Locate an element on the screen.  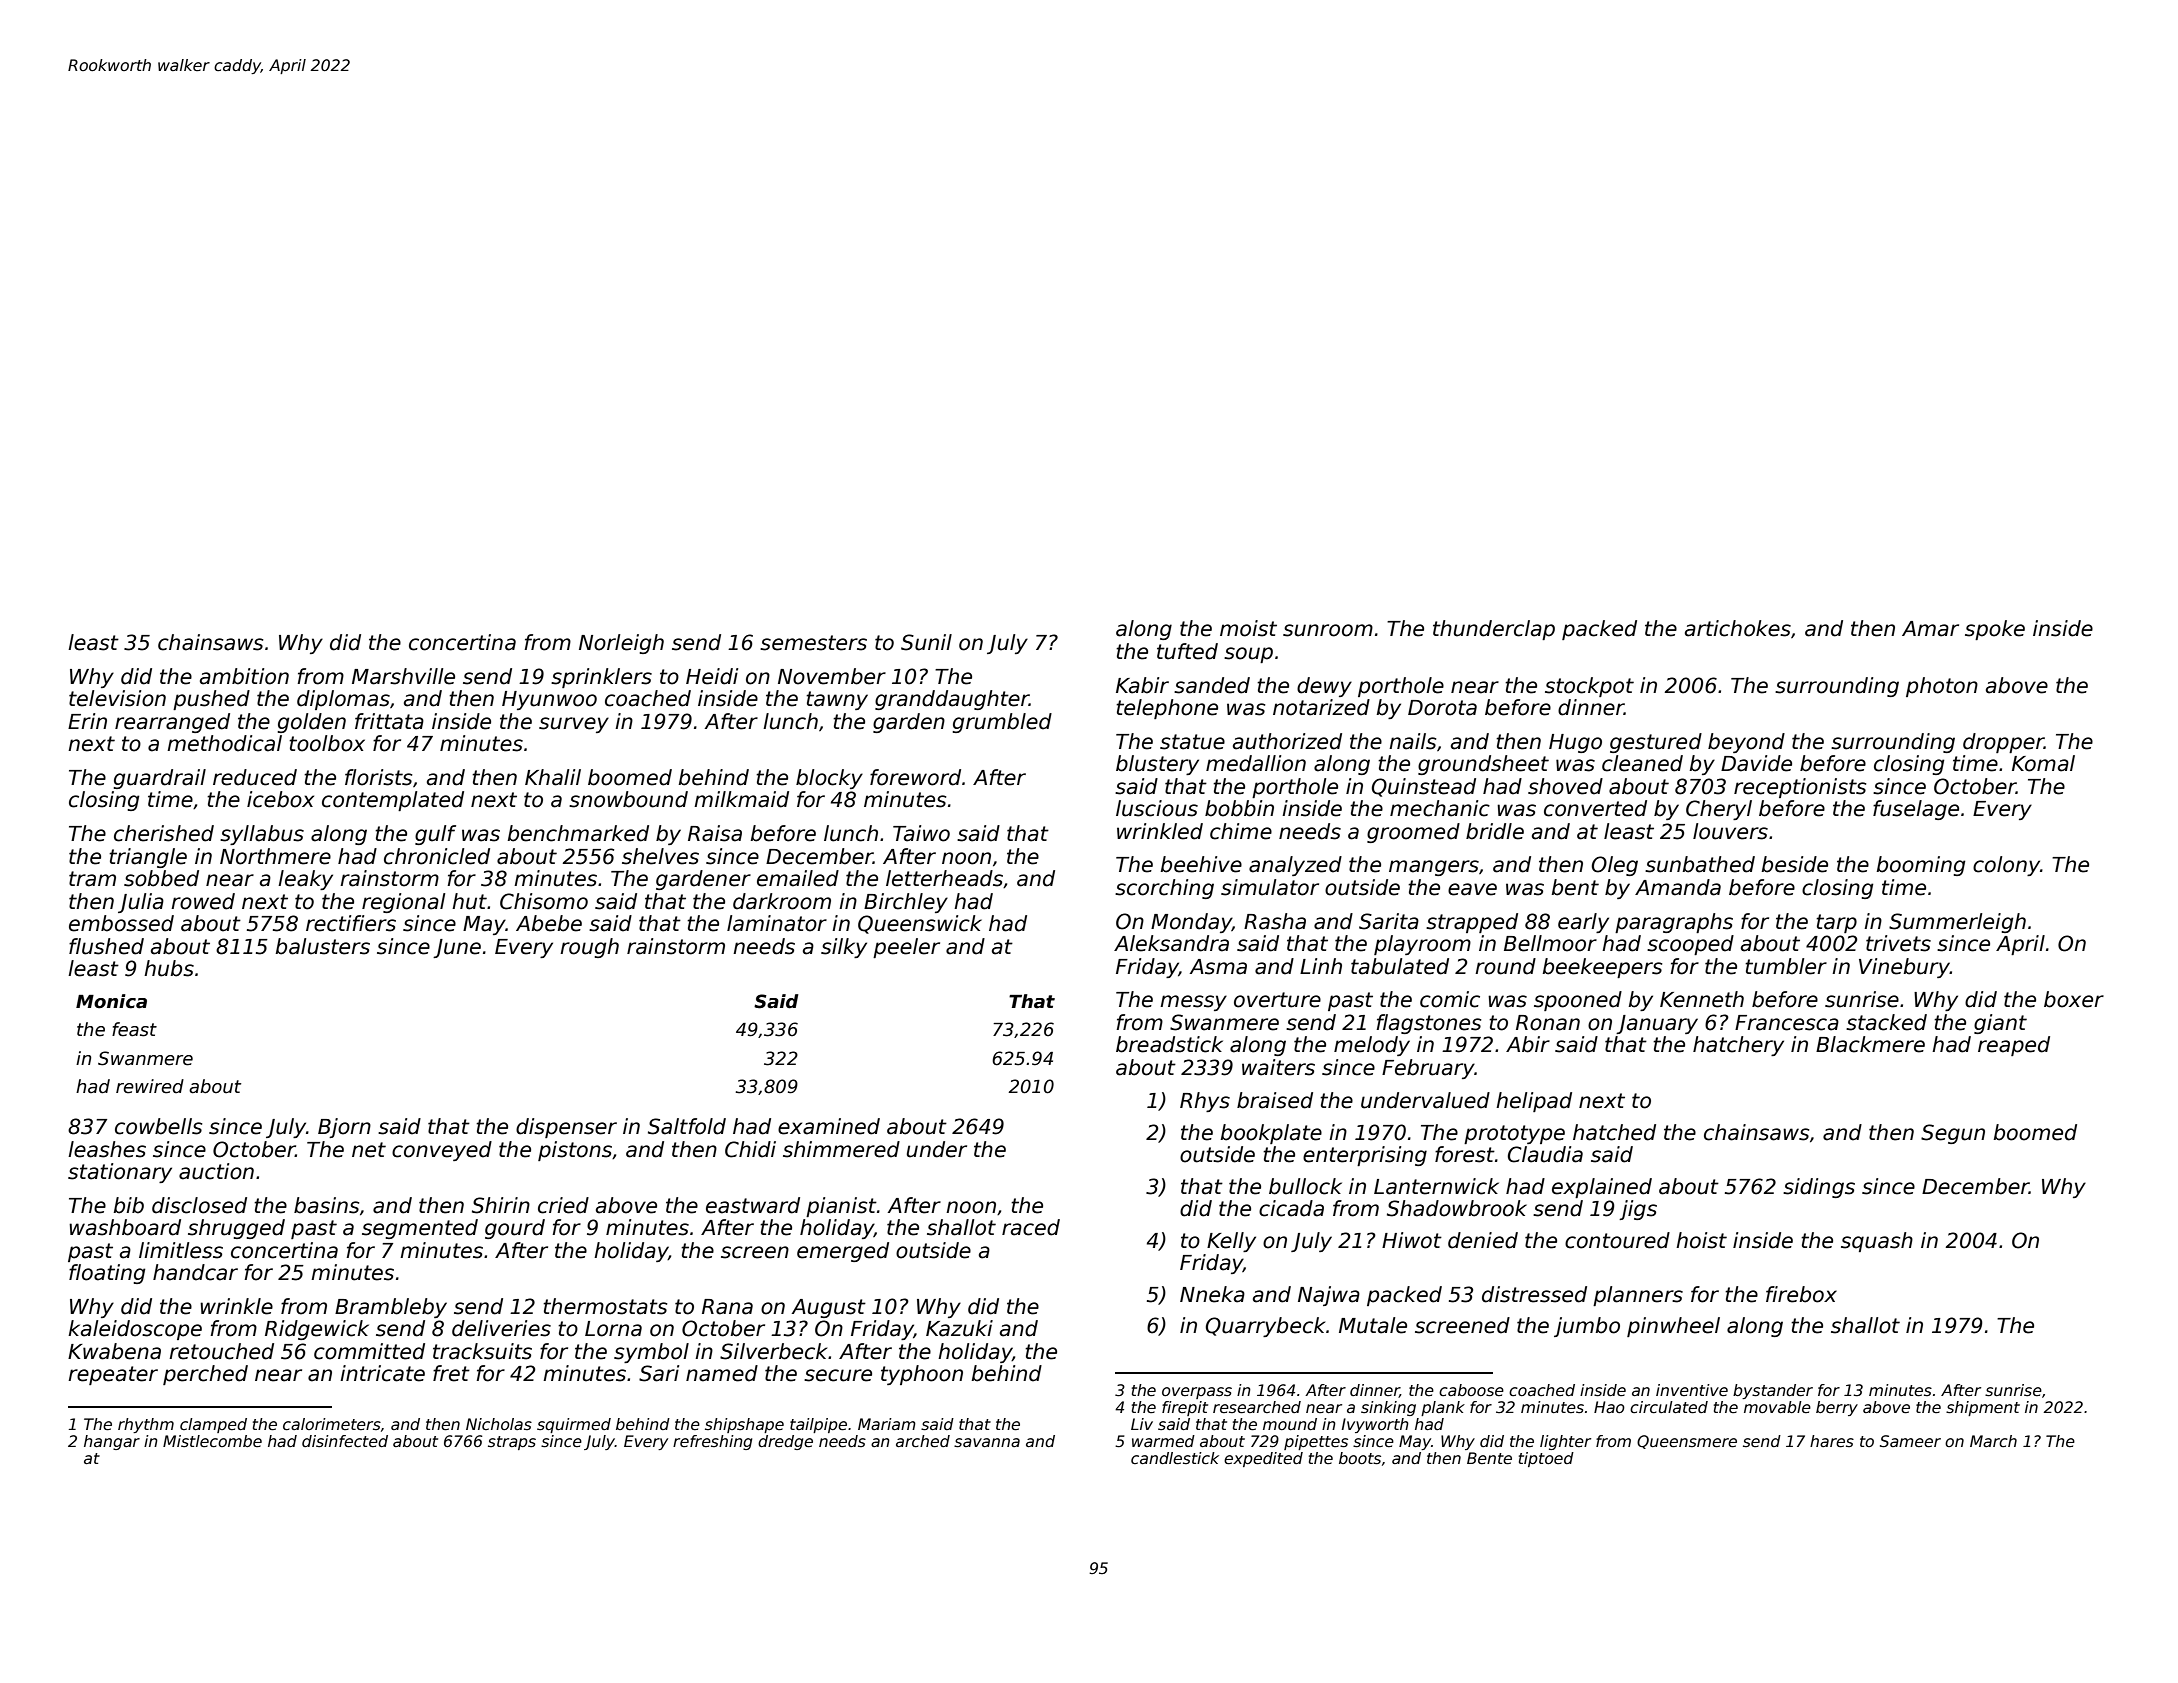
artichokes is located at coordinates (1738, 628).
